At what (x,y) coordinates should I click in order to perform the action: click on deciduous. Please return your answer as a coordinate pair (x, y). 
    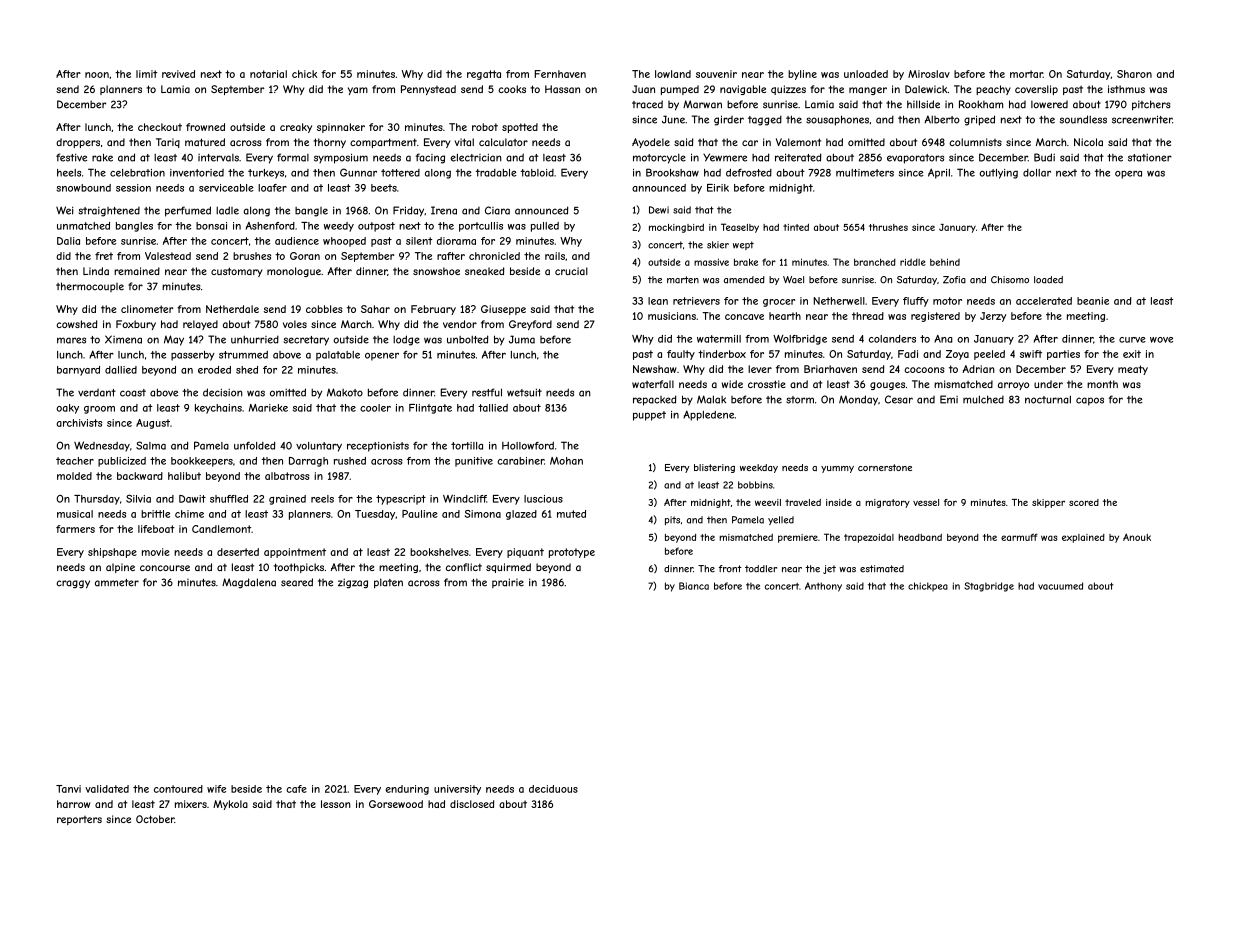
    Looking at the image, I should click on (553, 789).
